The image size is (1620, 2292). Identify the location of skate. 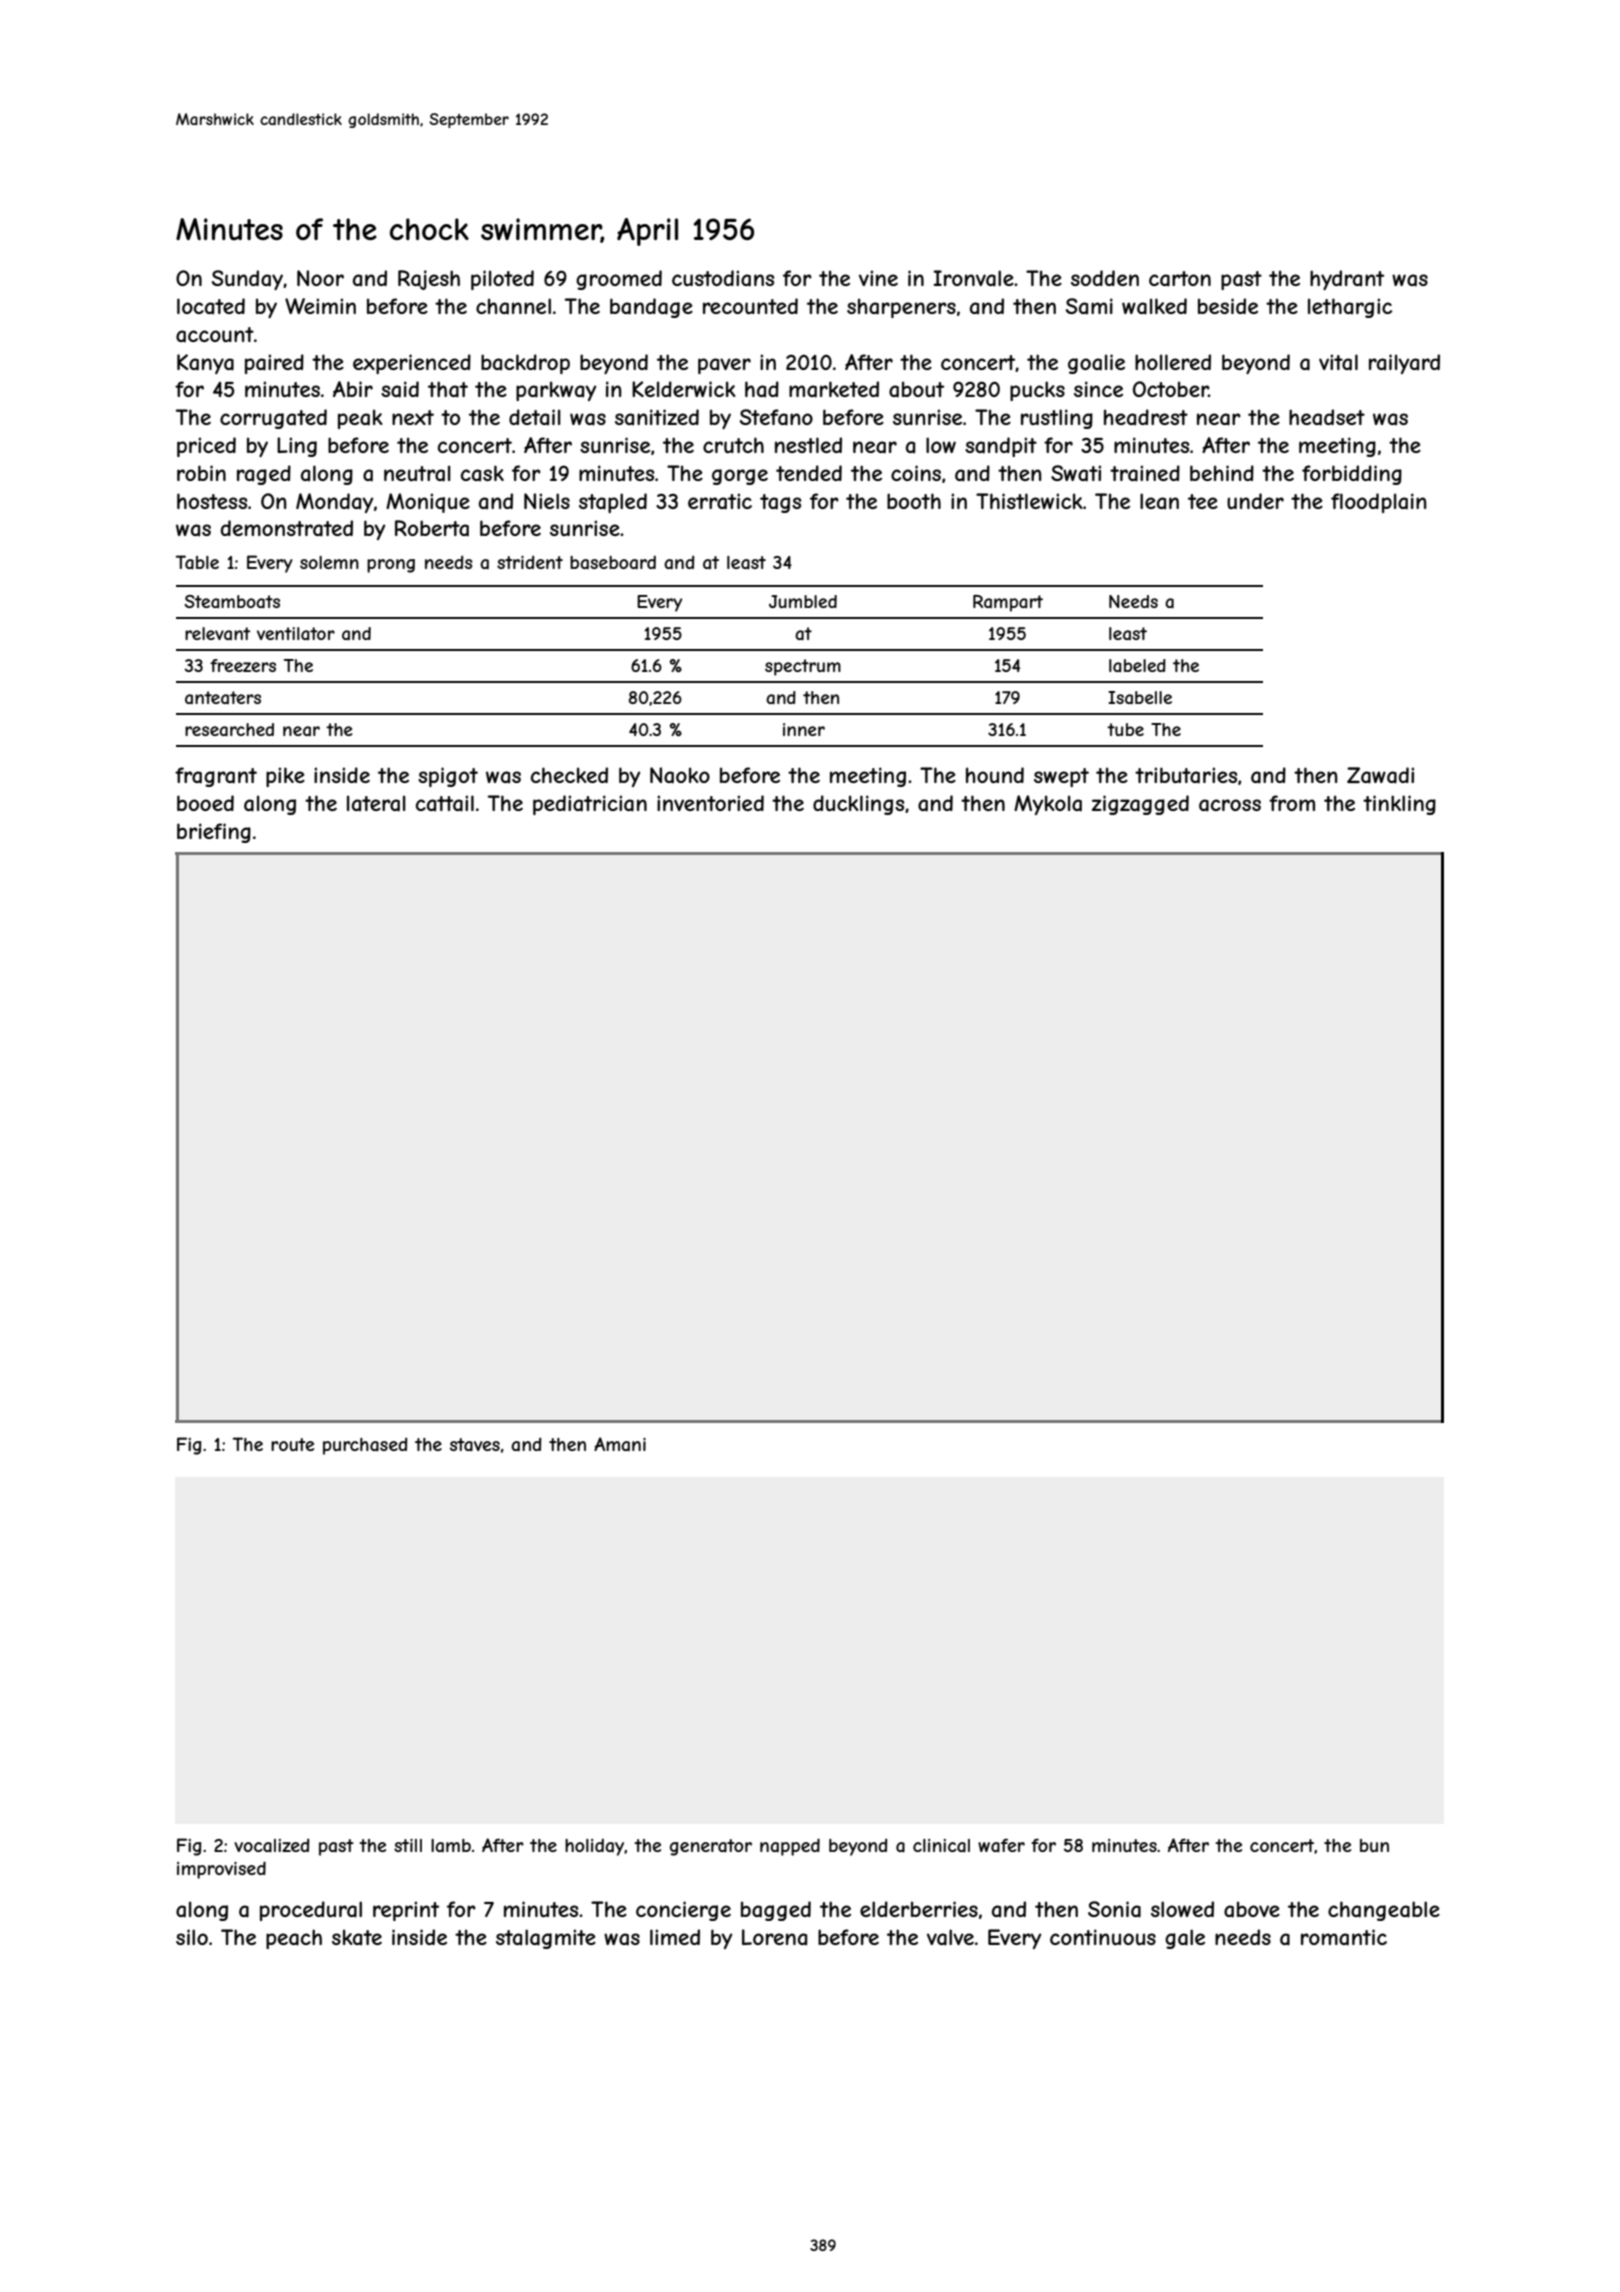
(357, 1937).
